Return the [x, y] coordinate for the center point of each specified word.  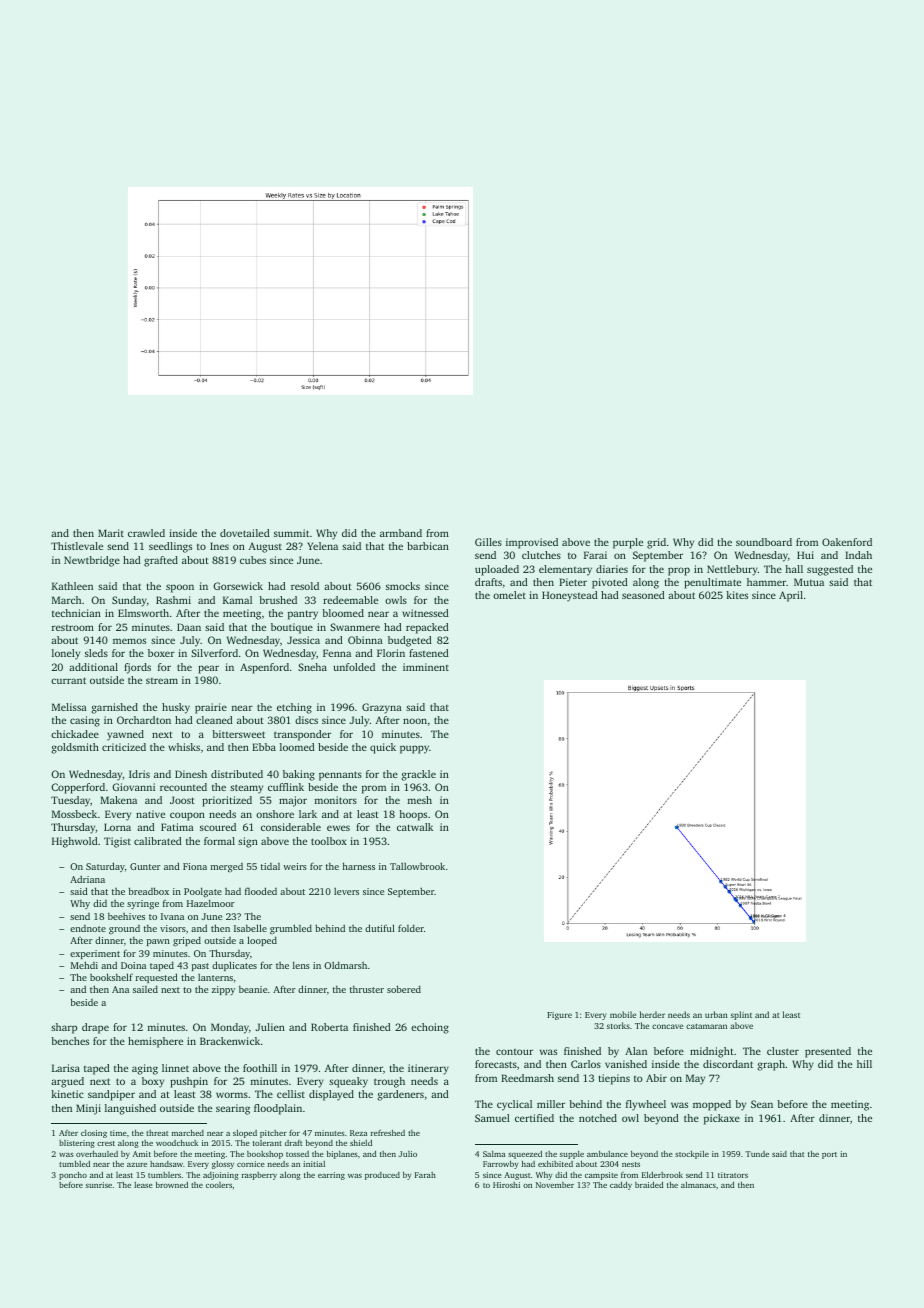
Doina [133, 965]
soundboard [764, 542]
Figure [559, 1016]
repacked [427, 628]
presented [828, 1052]
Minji [88, 1109]
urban [716, 1014]
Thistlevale [77, 546]
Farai [595, 555]
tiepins [614, 1079]
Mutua [809, 582]
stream [162, 681]
